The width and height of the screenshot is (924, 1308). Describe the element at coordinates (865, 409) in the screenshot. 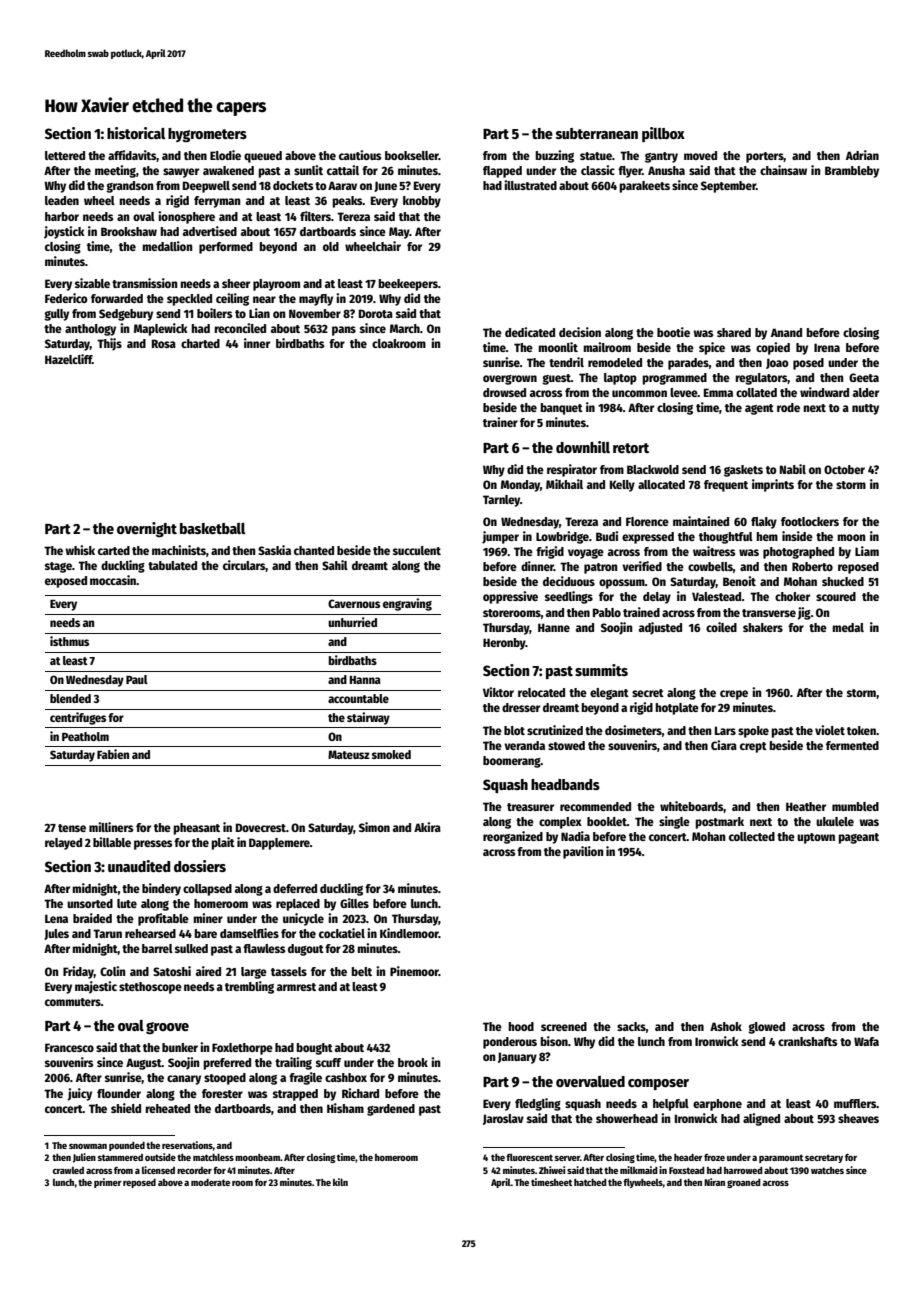

I see `nutty` at that location.
